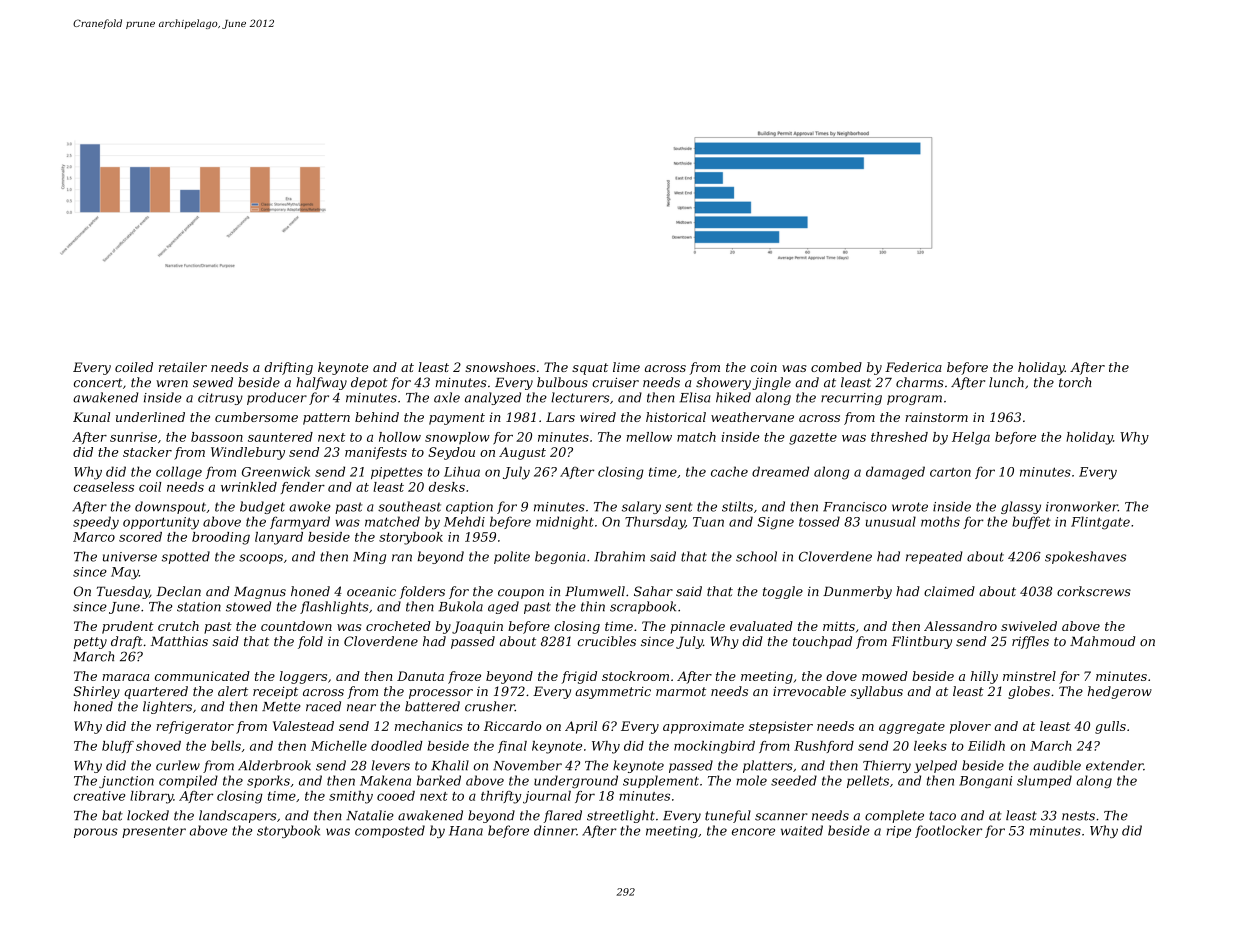 The height and width of the screenshot is (952, 1233). What do you see at coordinates (764, 367) in the screenshot?
I see `coin` at bounding box center [764, 367].
